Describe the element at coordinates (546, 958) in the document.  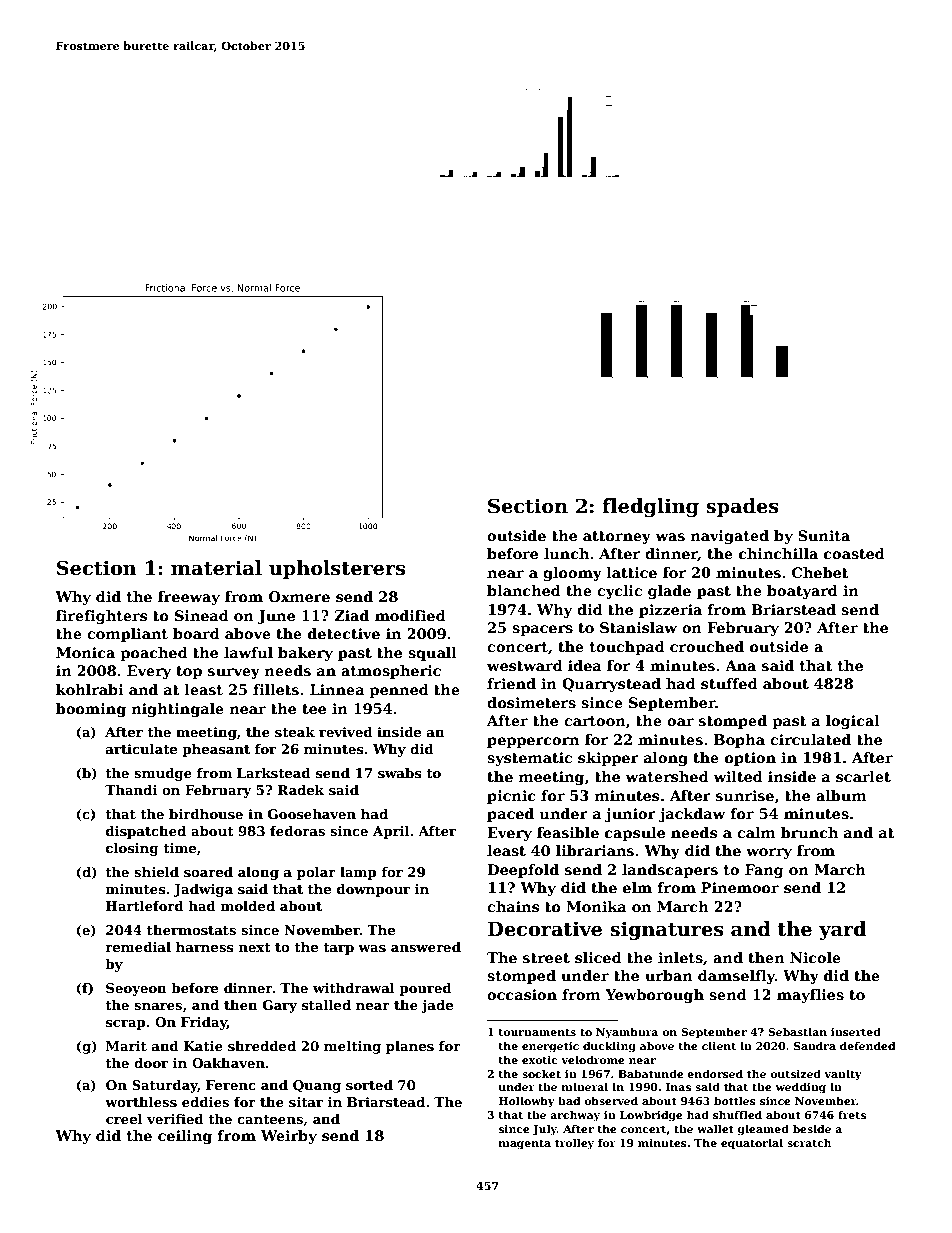
I see `street` at that location.
